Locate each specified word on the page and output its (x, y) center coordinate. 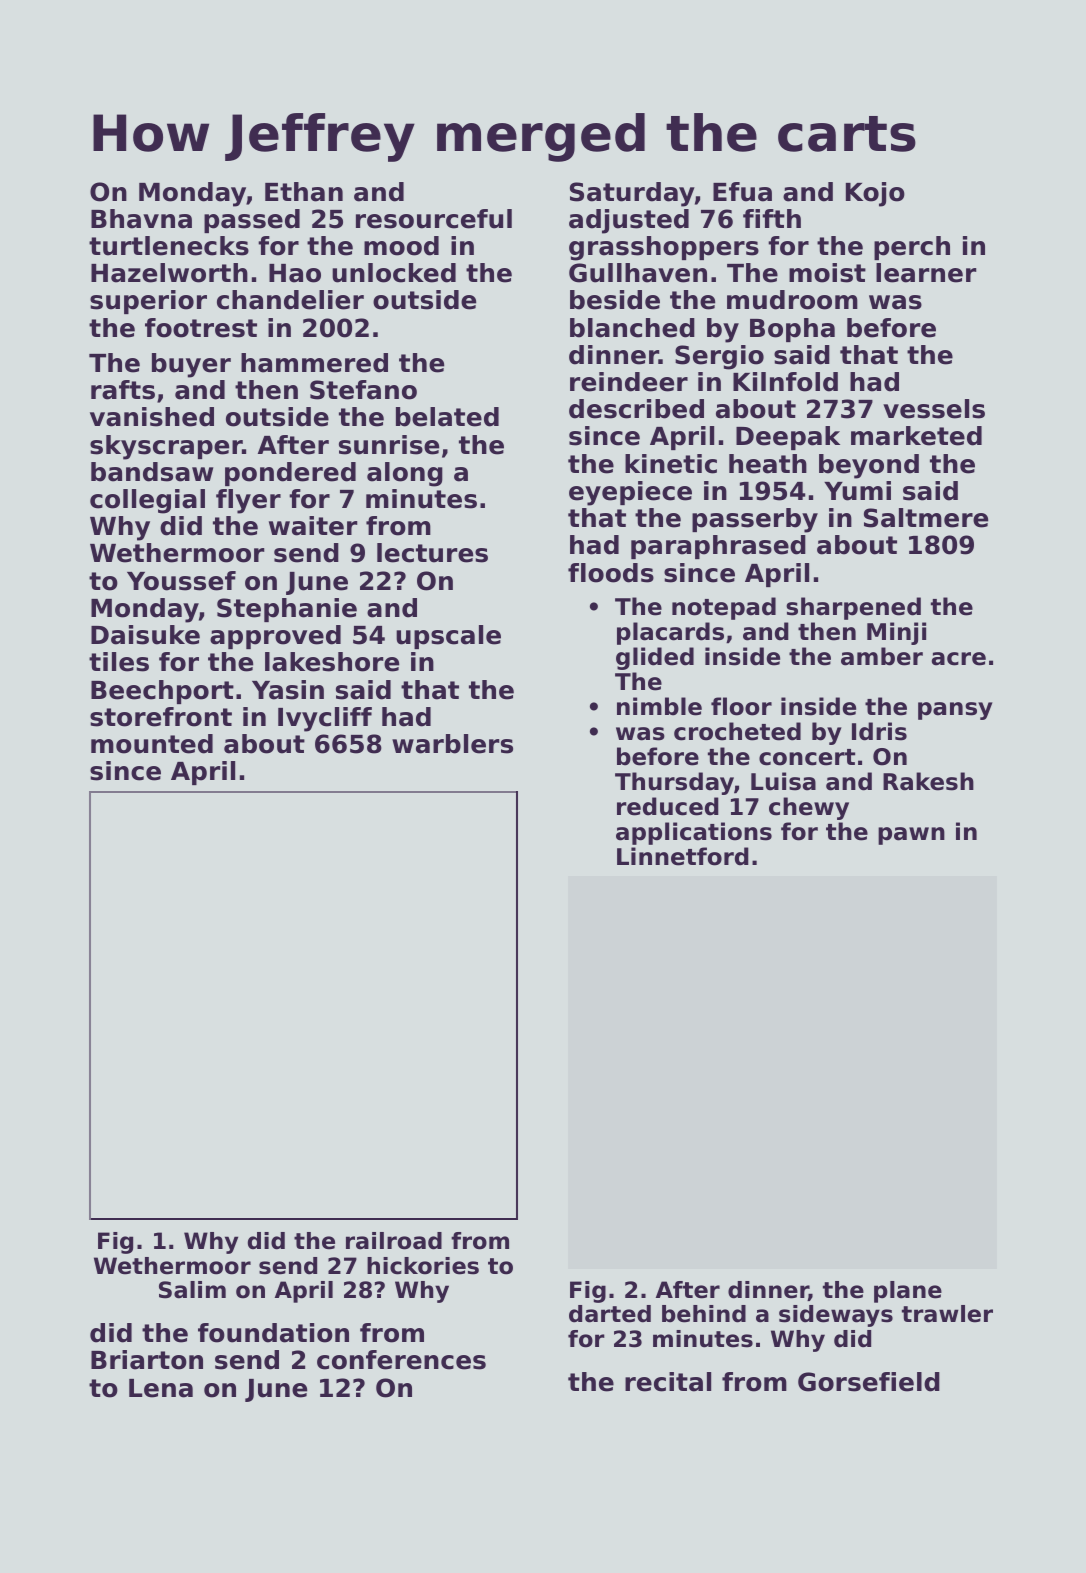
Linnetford (683, 856)
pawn (911, 836)
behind (704, 1314)
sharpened (853, 608)
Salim (192, 1290)
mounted (152, 744)
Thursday (674, 783)
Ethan (304, 192)
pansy (955, 711)
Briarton (147, 1360)
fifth (772, 218)
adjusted (629, 221)
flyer (248, 501)
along (405, 474)
